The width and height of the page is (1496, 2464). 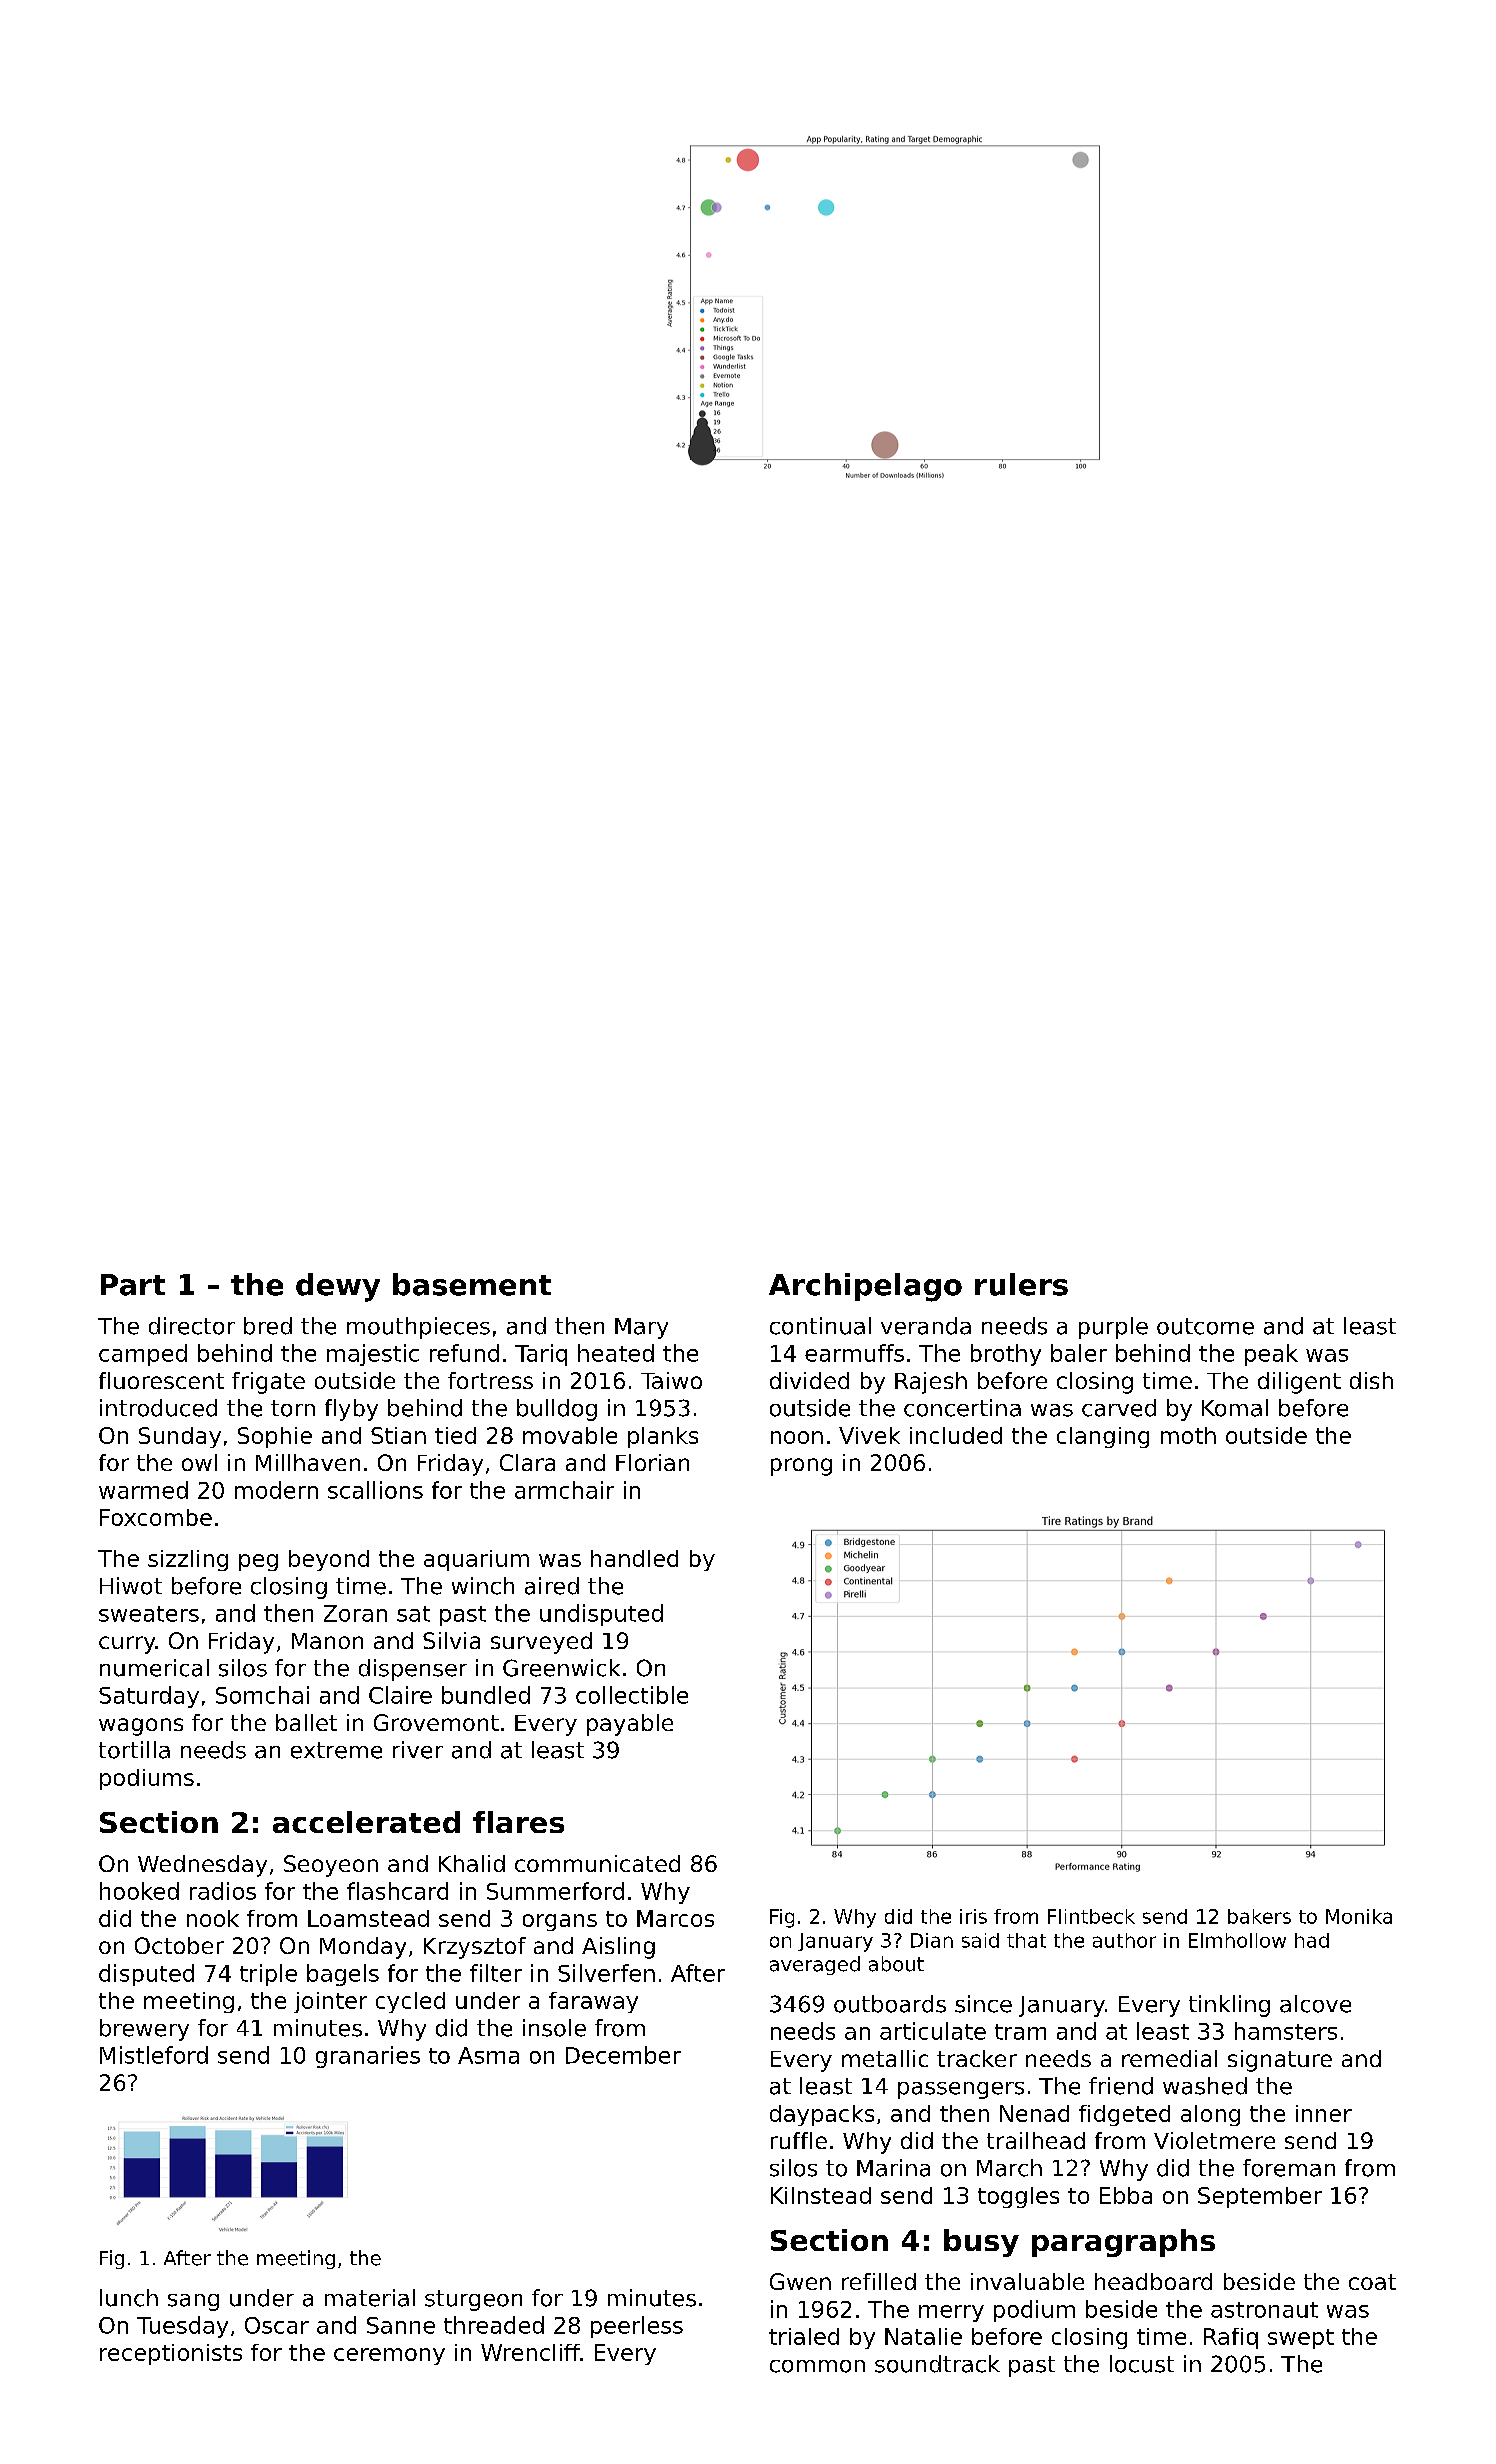 What do you see at coordinates (1021, 1284) in the page?
I see `rulers` at bounding box center [1021, 1284].
